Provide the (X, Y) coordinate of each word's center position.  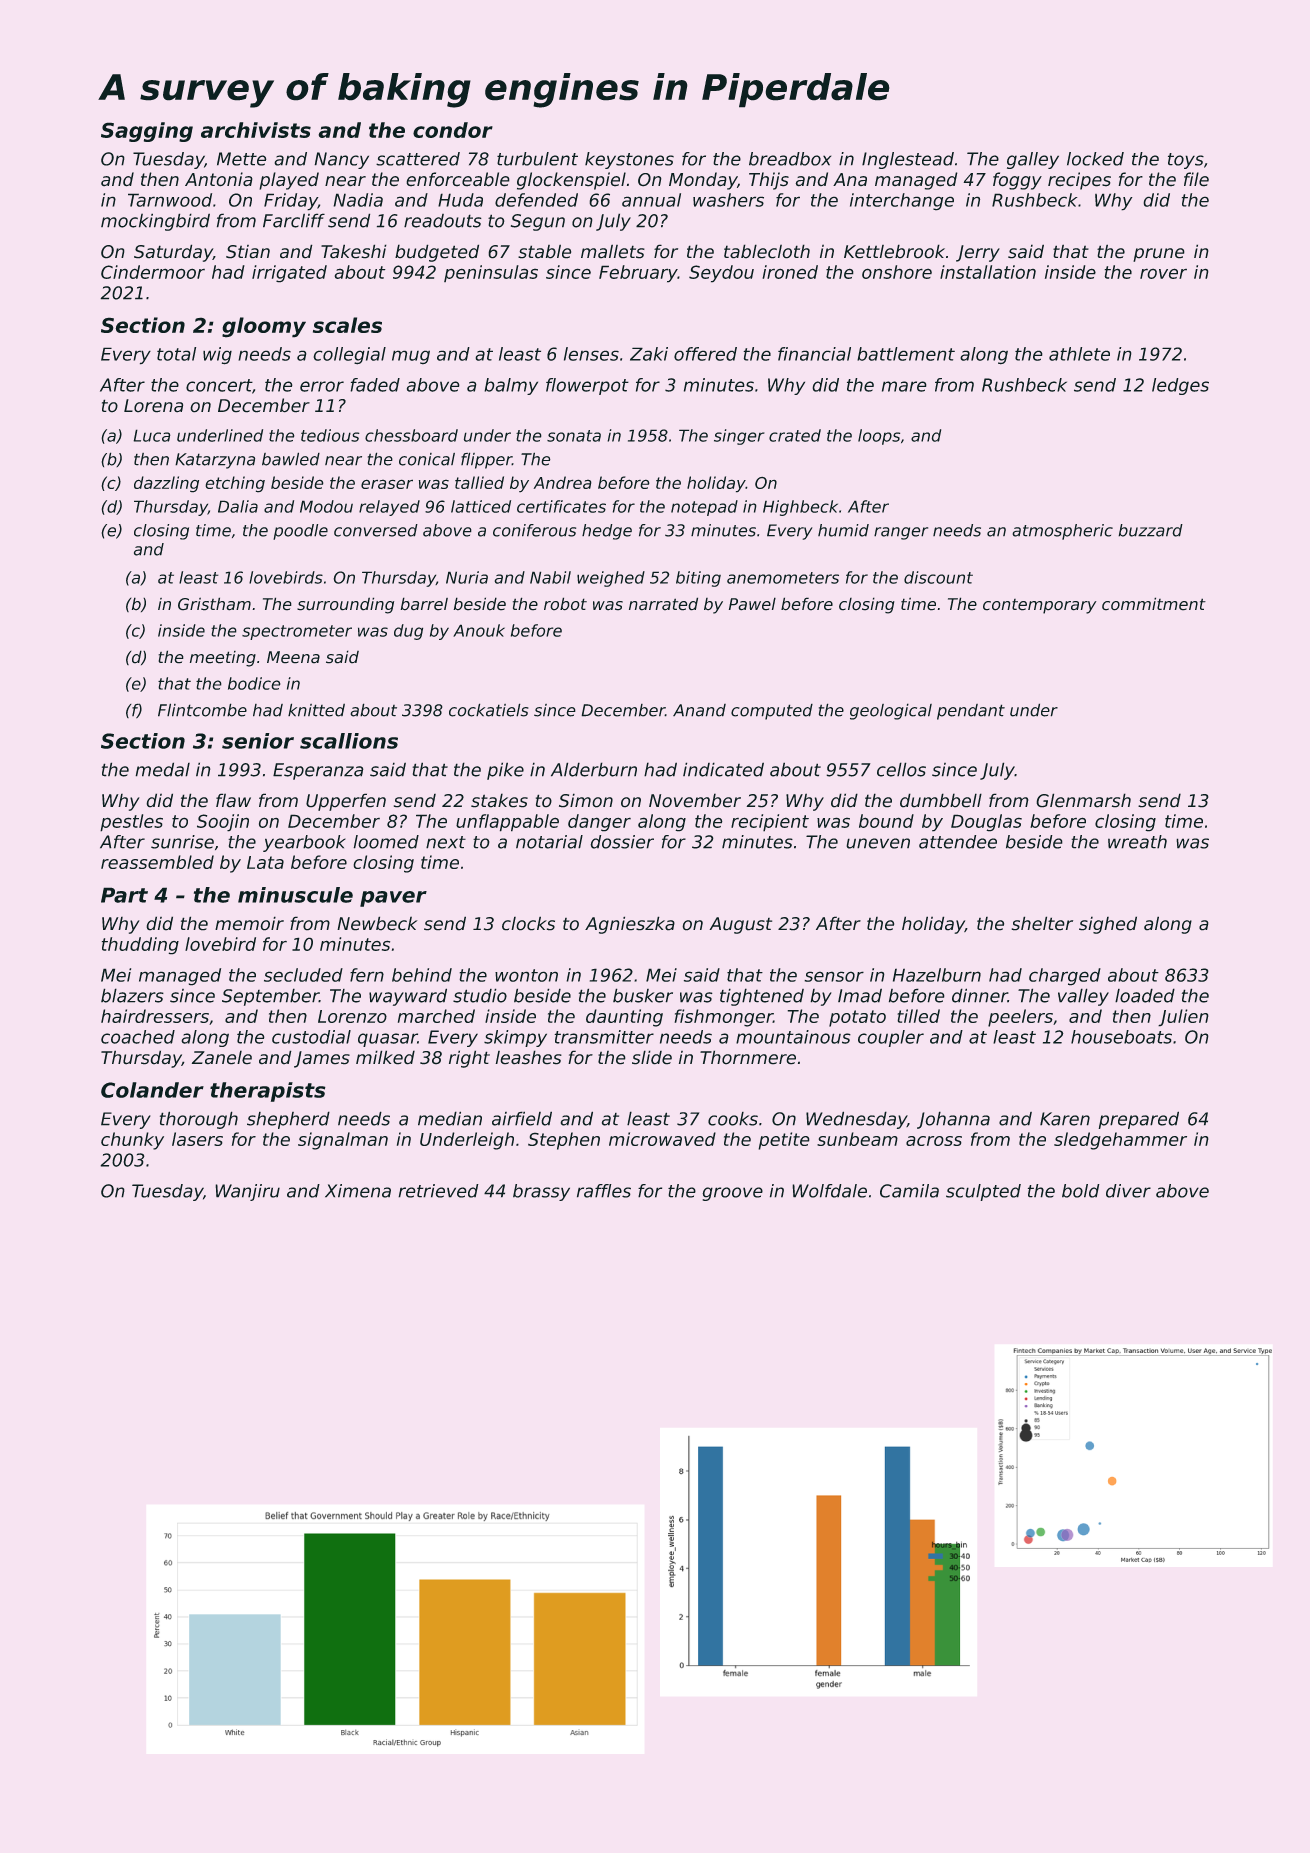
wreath (1137, 842)
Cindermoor (153, 272)
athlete (1079, 354)
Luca (152, 435)
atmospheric (1062, 532)
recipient (770, 823)
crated (795, 435)
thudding (140, 946)
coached (138, 1037)
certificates (561, 506)
